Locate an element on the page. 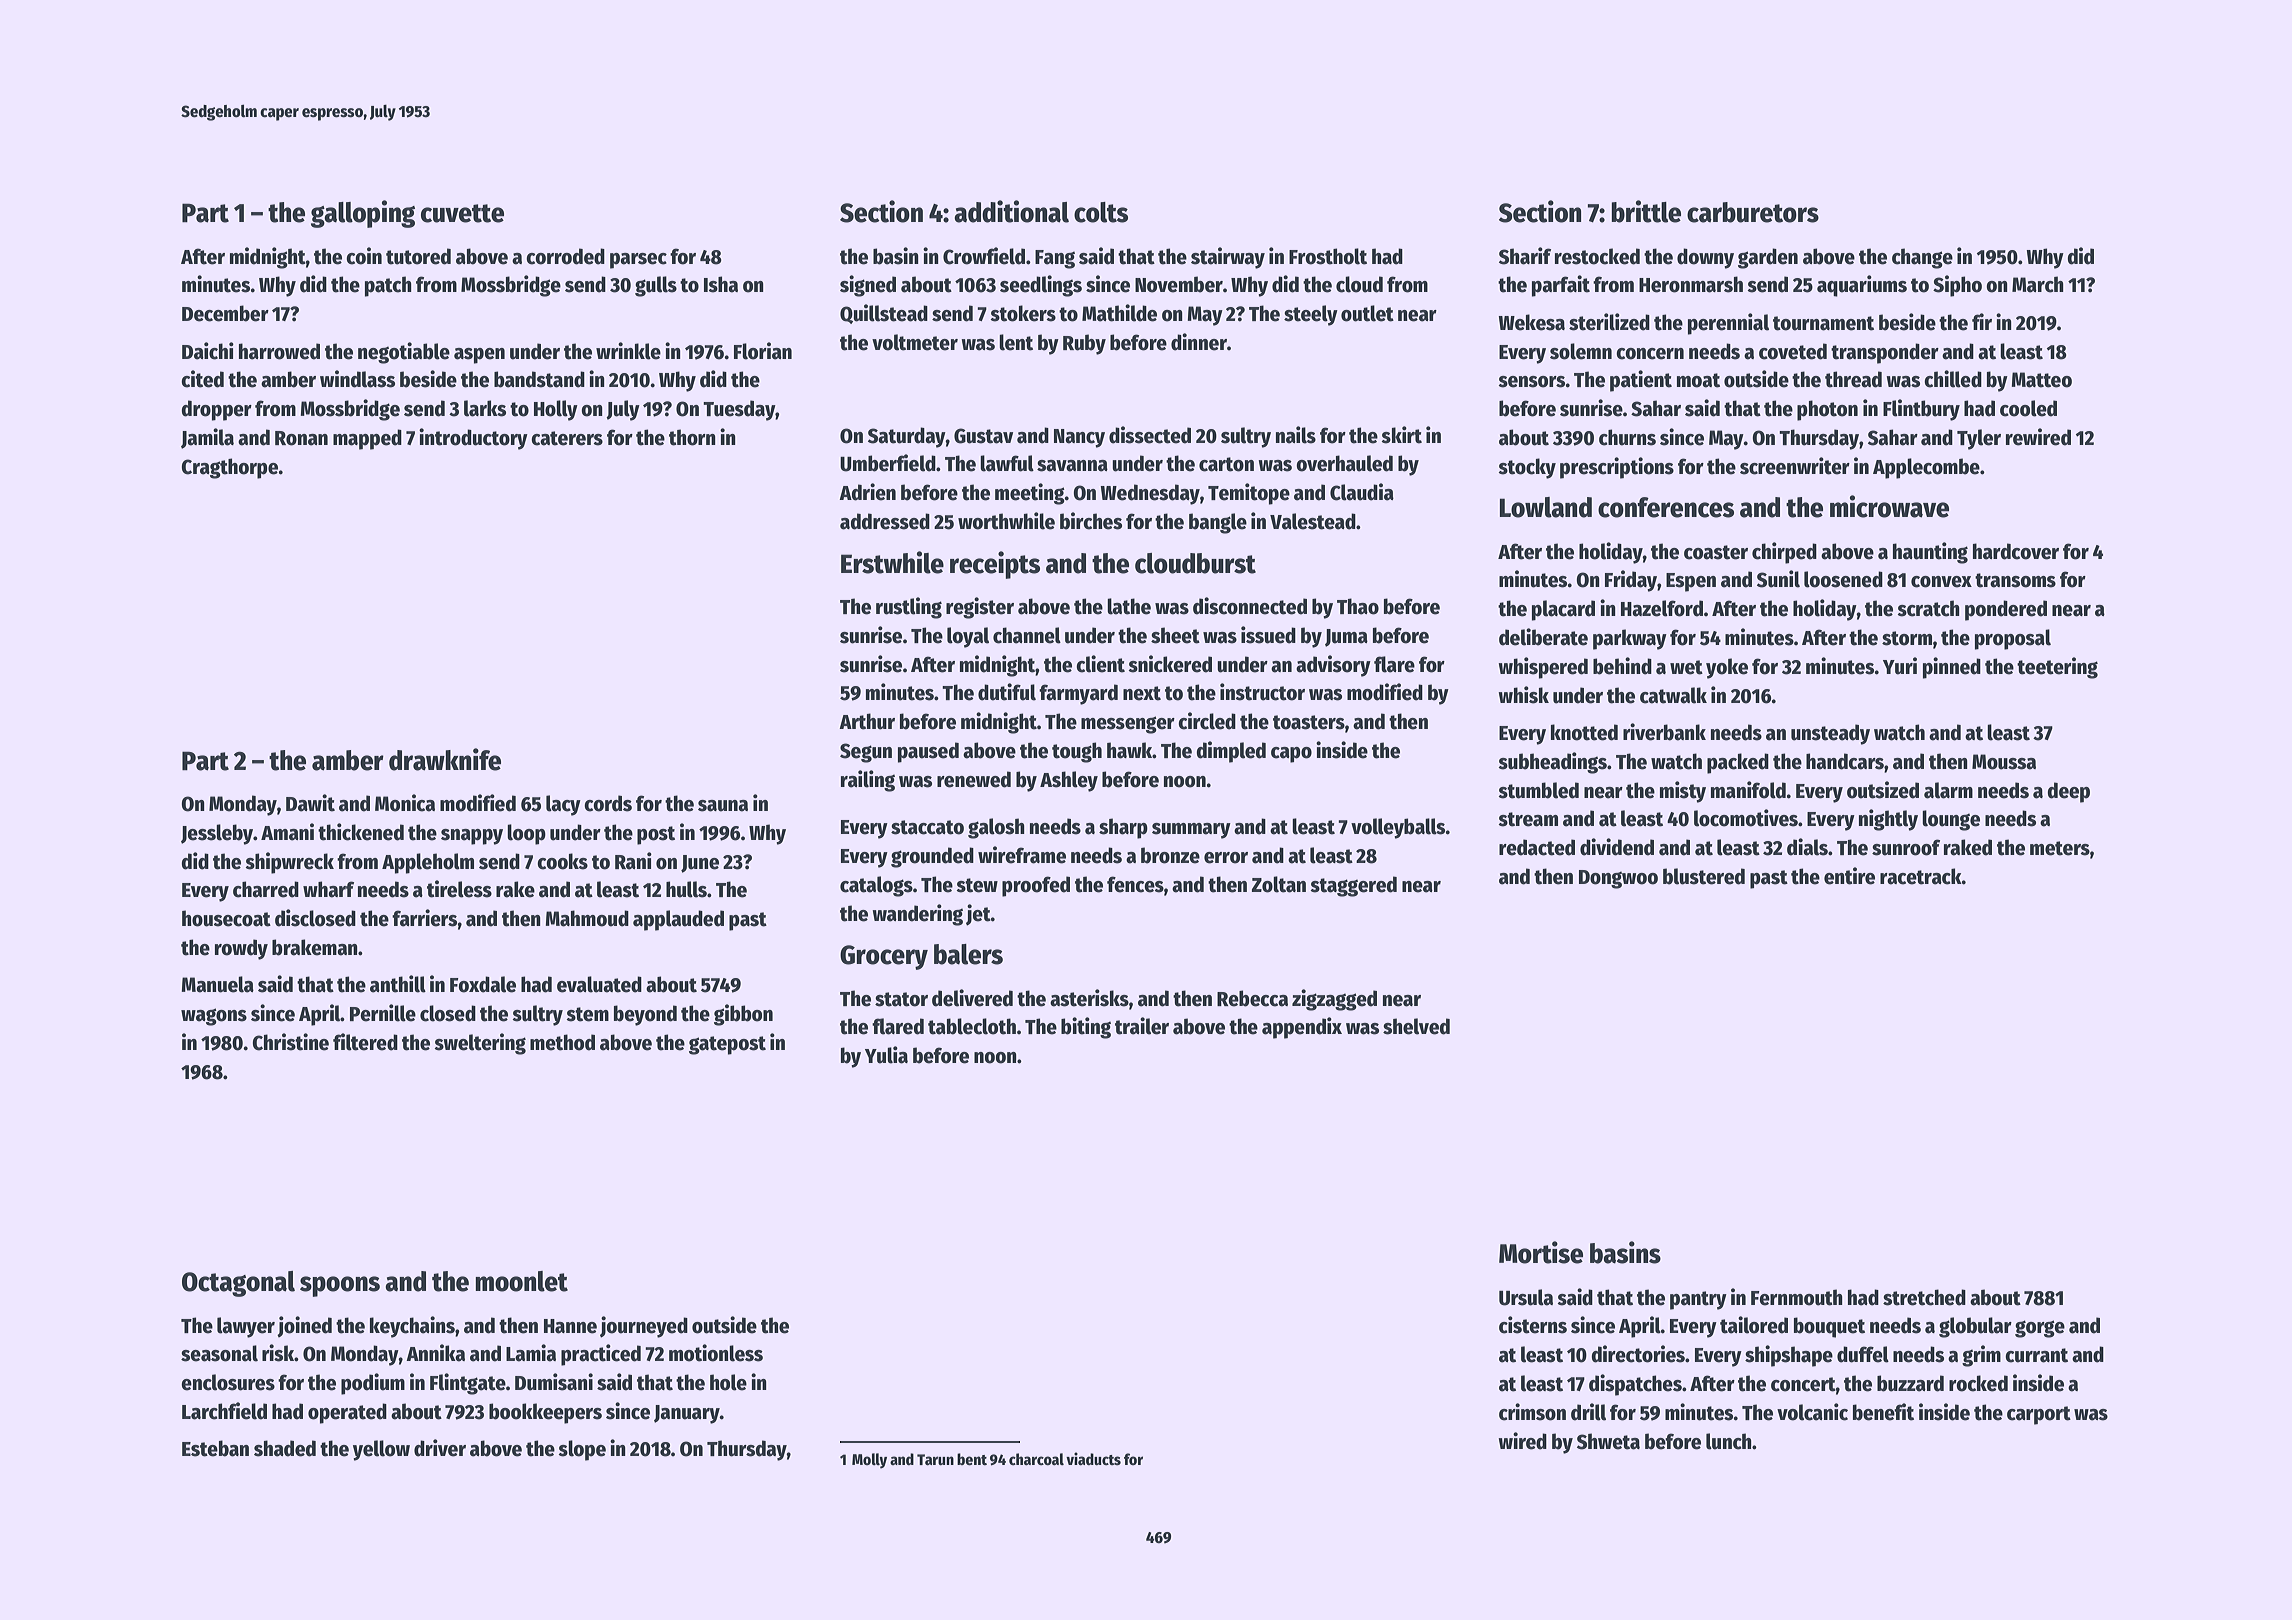 The height and width of the page is (1620, 2292). fir is located at coordinates (1982, 321).
